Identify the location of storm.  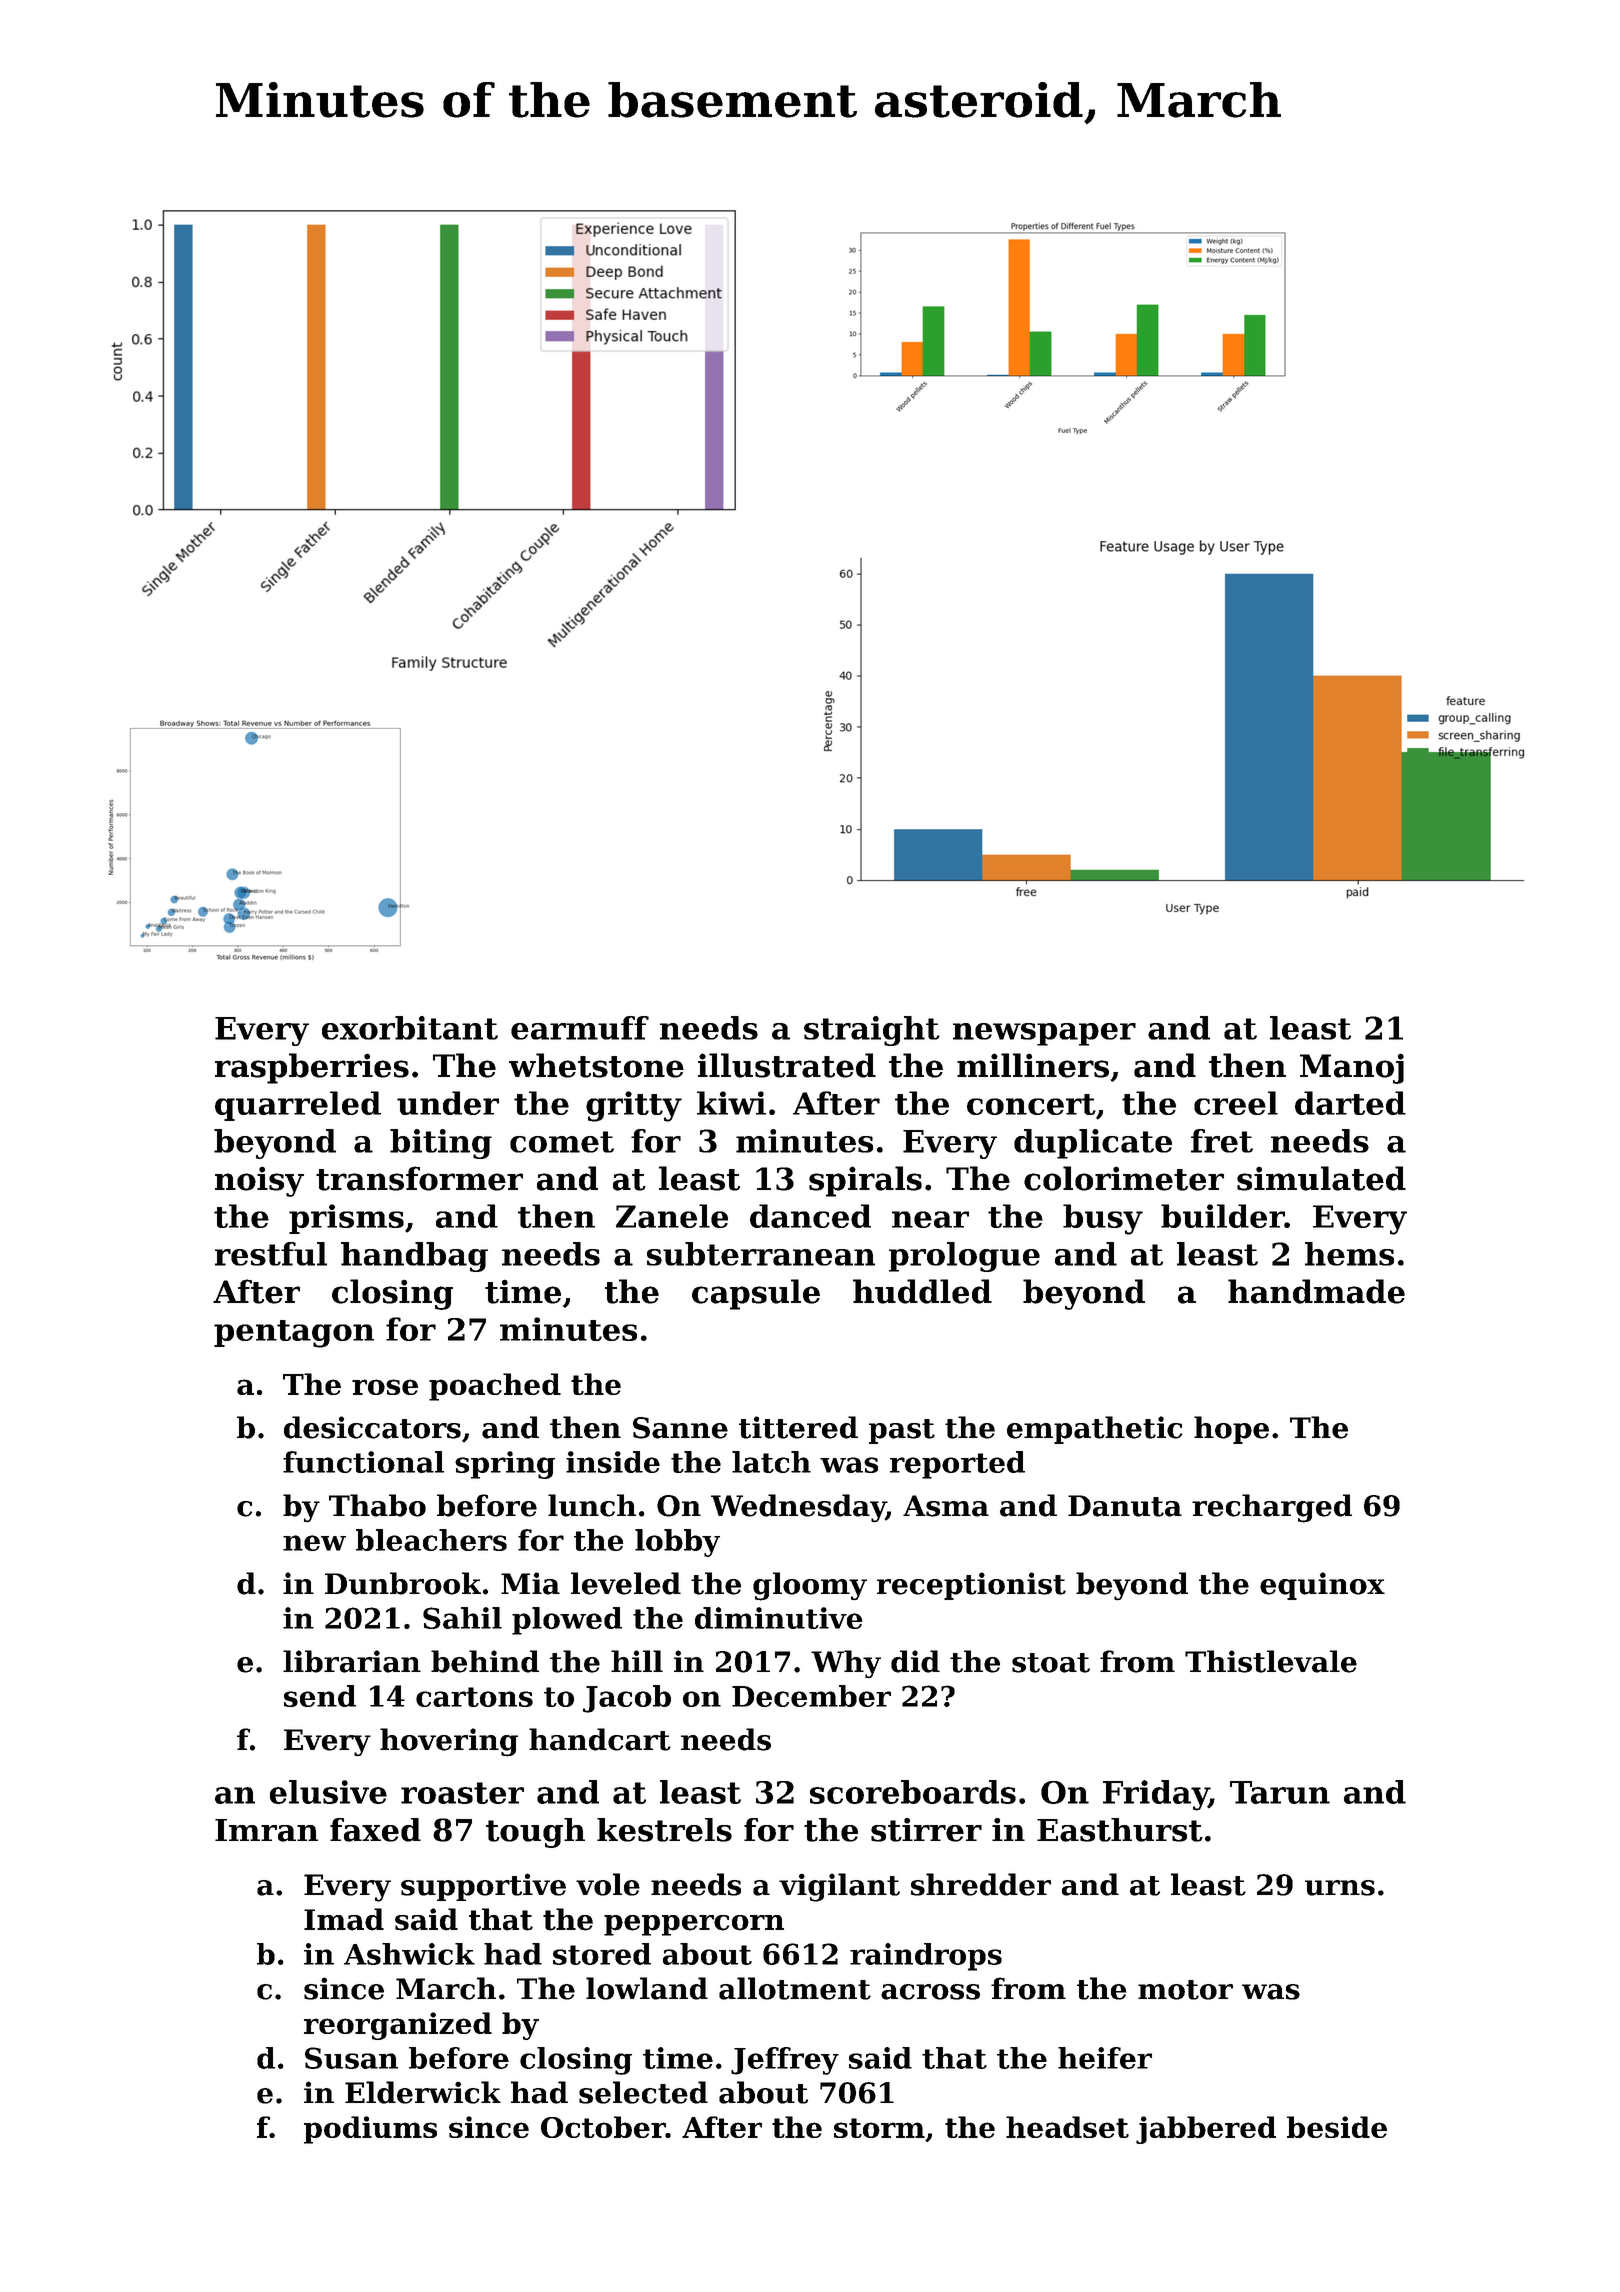
(879, 2128).
